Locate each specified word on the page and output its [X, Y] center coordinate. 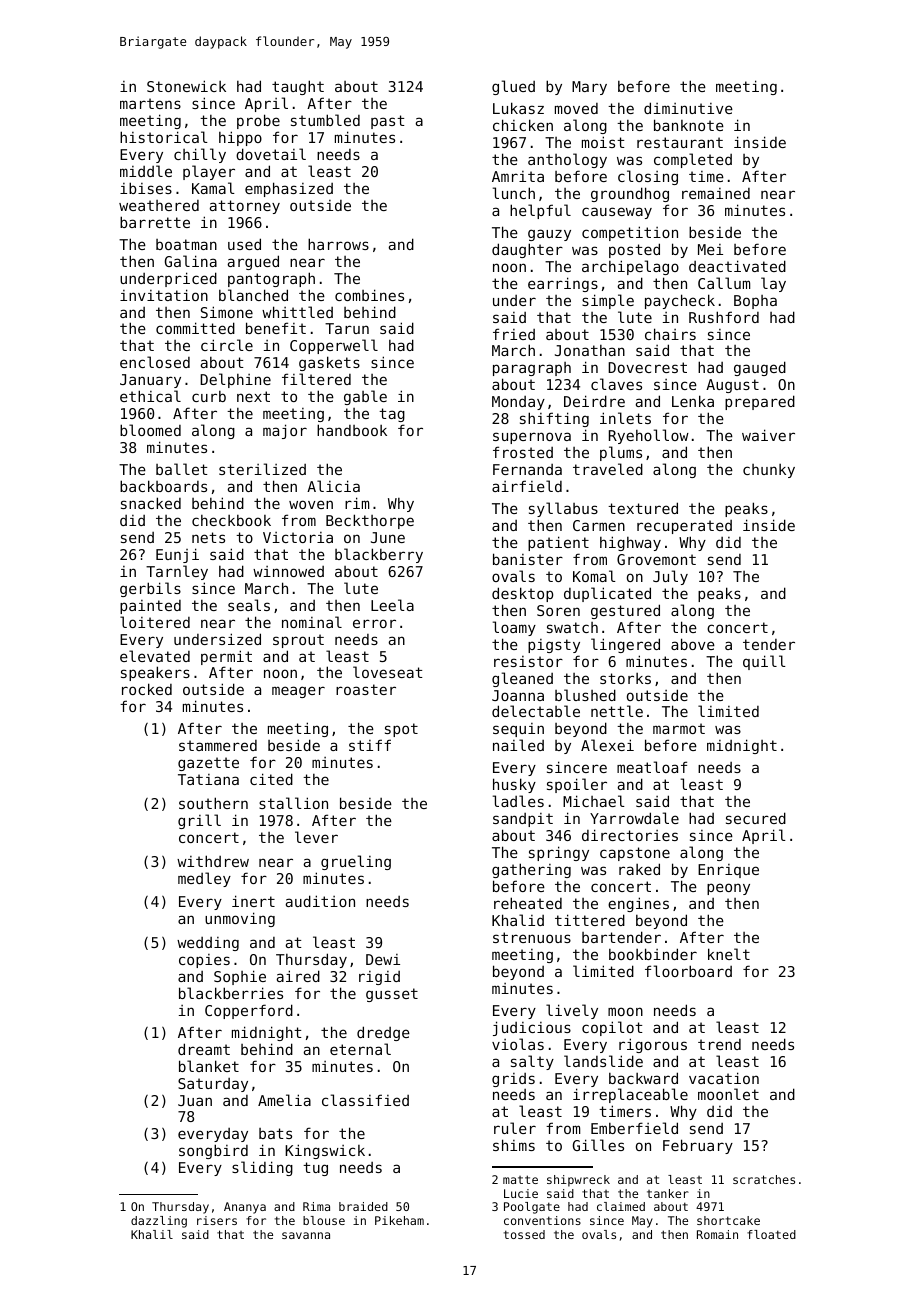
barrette [155, 222]
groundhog [630, 194]
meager [298, 692]
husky [514, 785]
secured [756, 818]
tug [315, 1169]
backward [643, 1078]
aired [298, 976]
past [388, 122]
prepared [760, 402]
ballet [182, 469]
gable [365, 397]
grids [513, 1080]
